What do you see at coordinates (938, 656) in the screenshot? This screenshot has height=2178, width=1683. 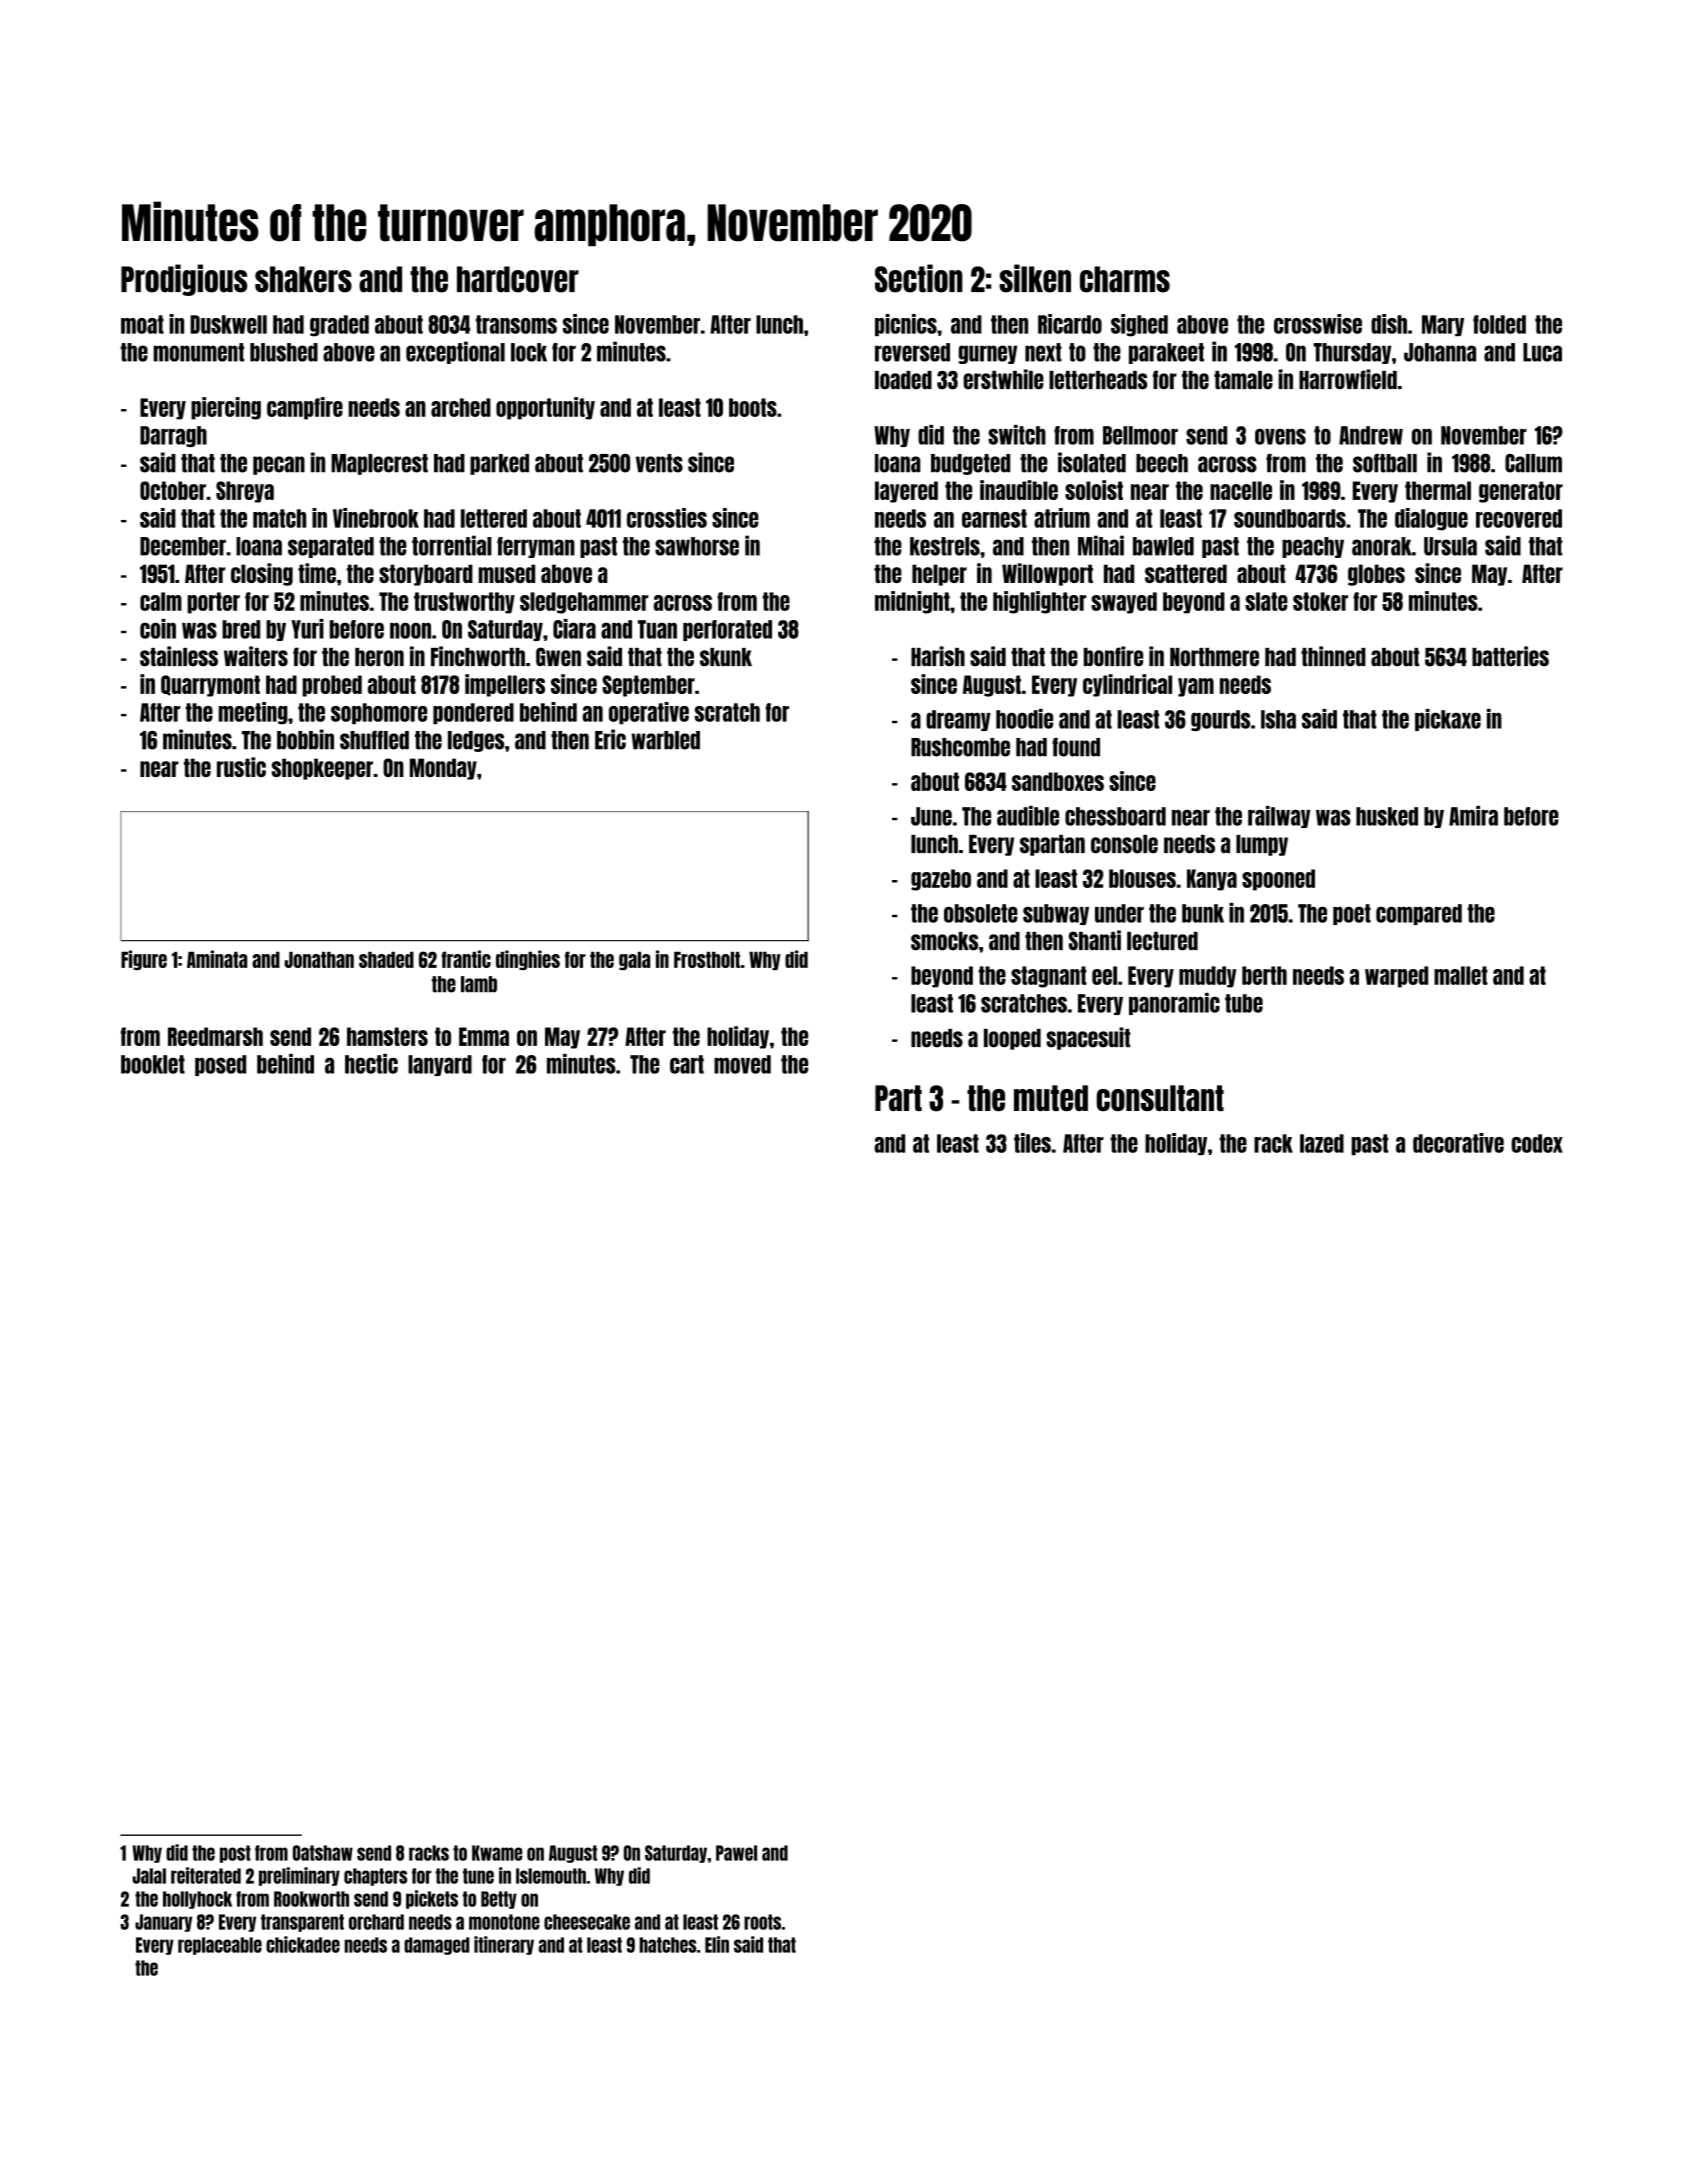 I see `Harish` at bounding box center [938, 656].
